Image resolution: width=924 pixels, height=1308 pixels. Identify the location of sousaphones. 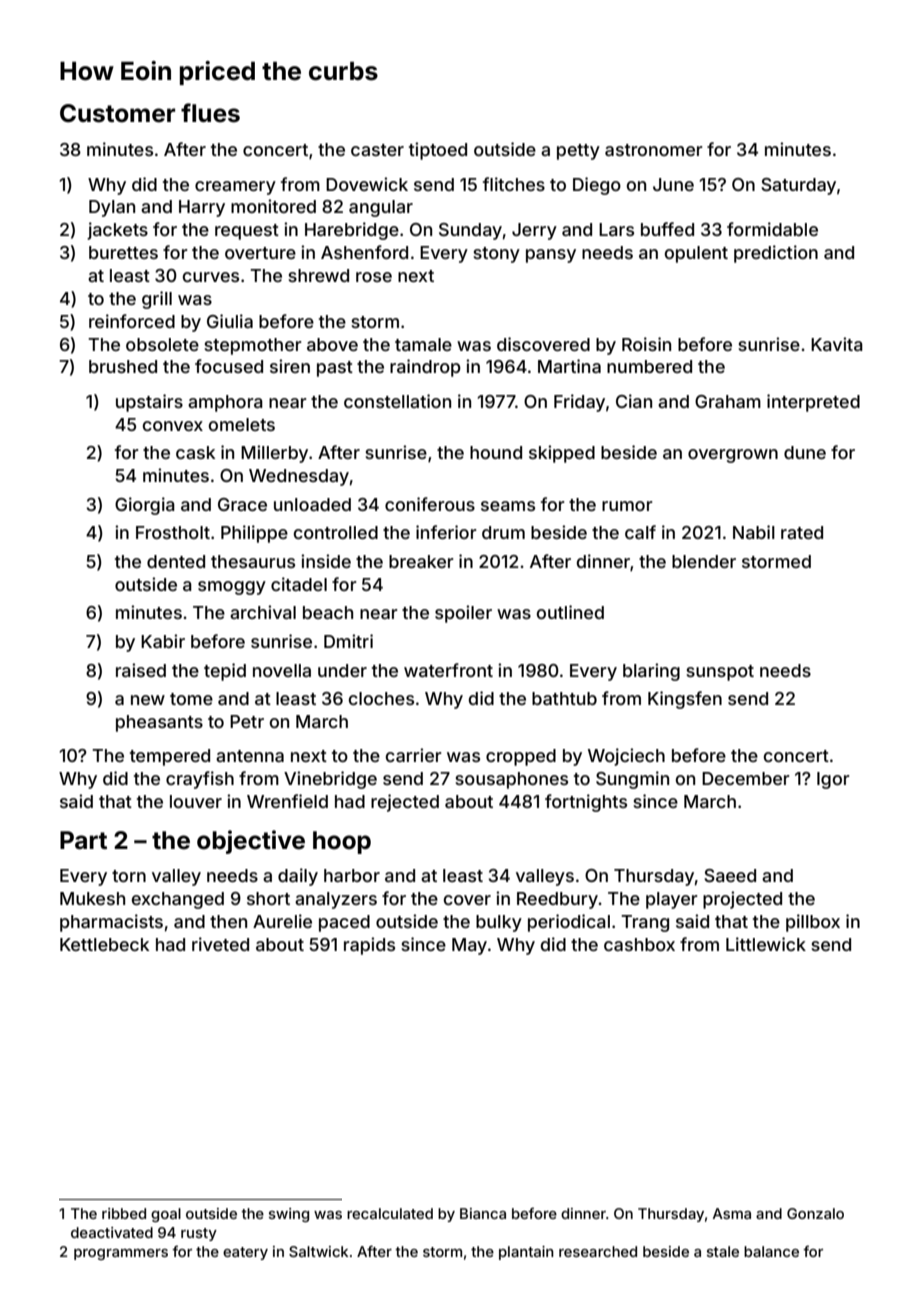
(511, 780).
